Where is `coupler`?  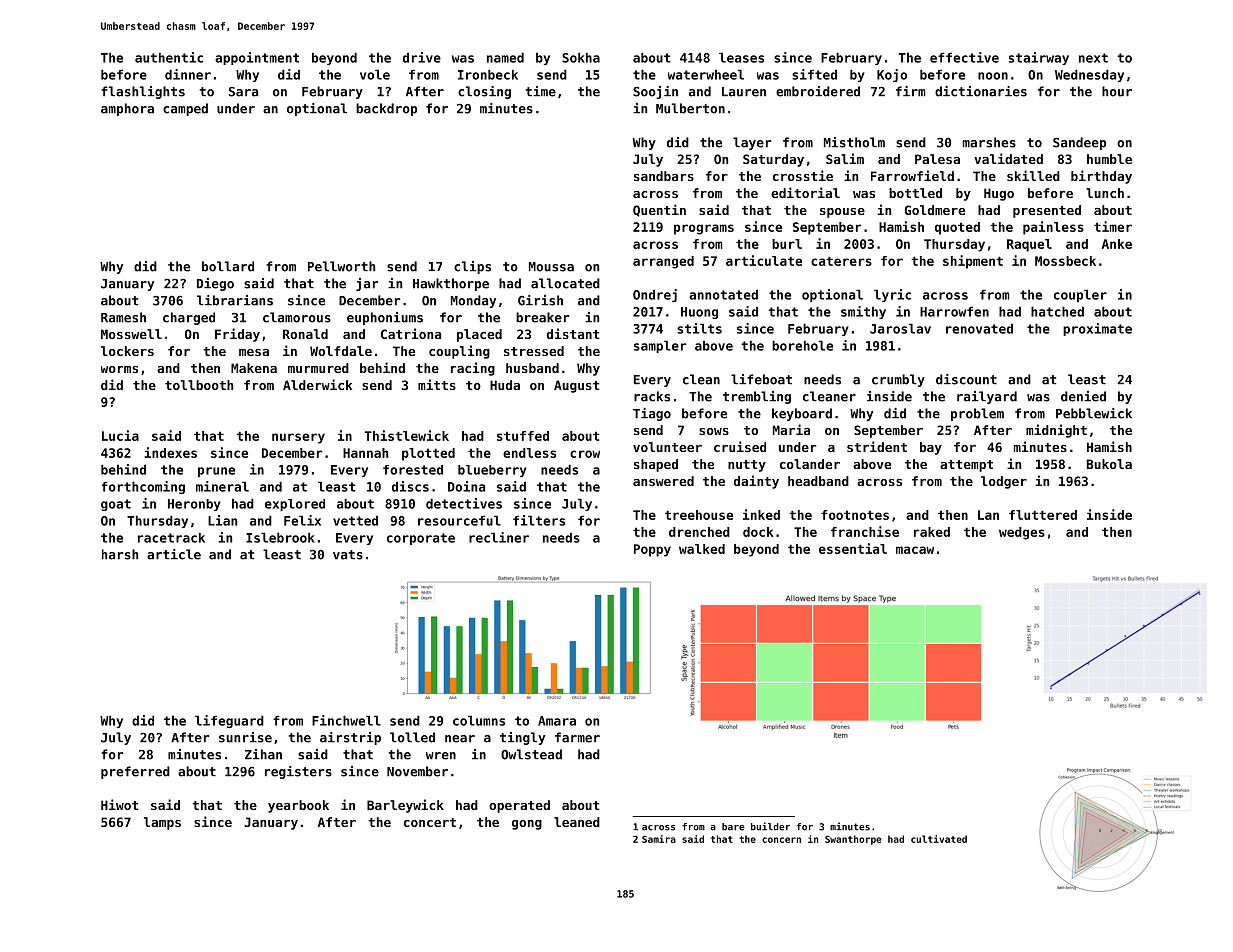 coupler is located at coordinates (1080, 295).
